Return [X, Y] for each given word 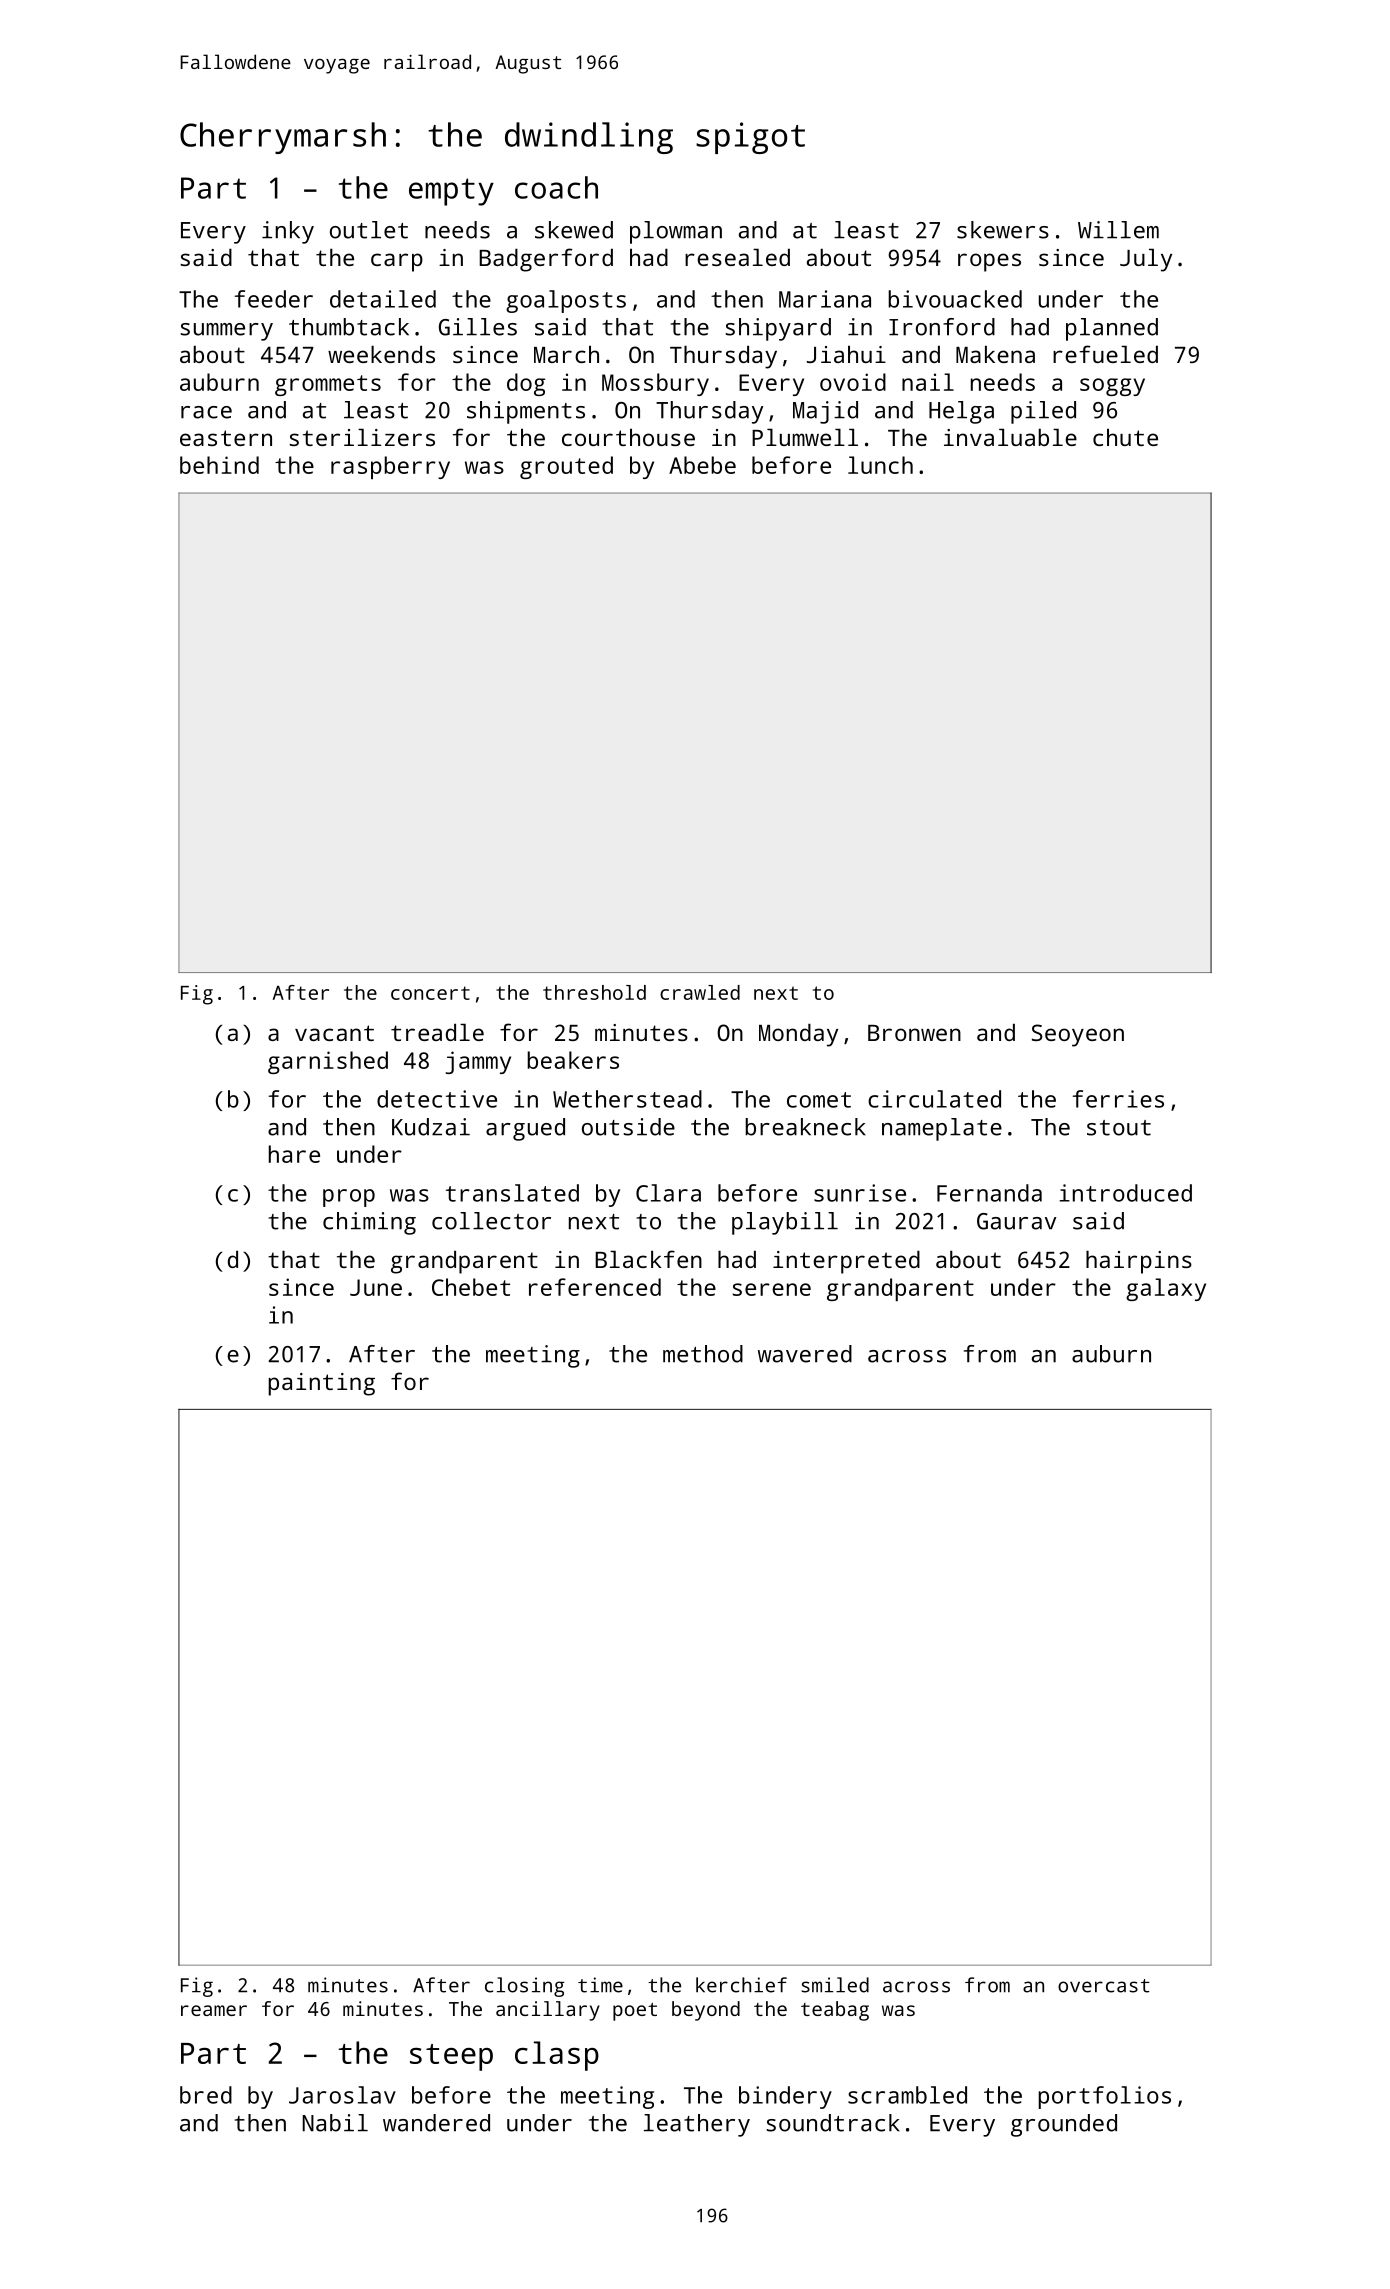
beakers [573, 1060]
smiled [835, 1985]
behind [219, 465]
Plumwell [805, 437]
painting [321, 1384]
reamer [214, 2010]
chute [1125, 437]
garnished [328, 1062]
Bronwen [914, 1033]
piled [1043, 412]
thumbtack [349, 327]
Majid [825, 412]
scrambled [907, 2095]
